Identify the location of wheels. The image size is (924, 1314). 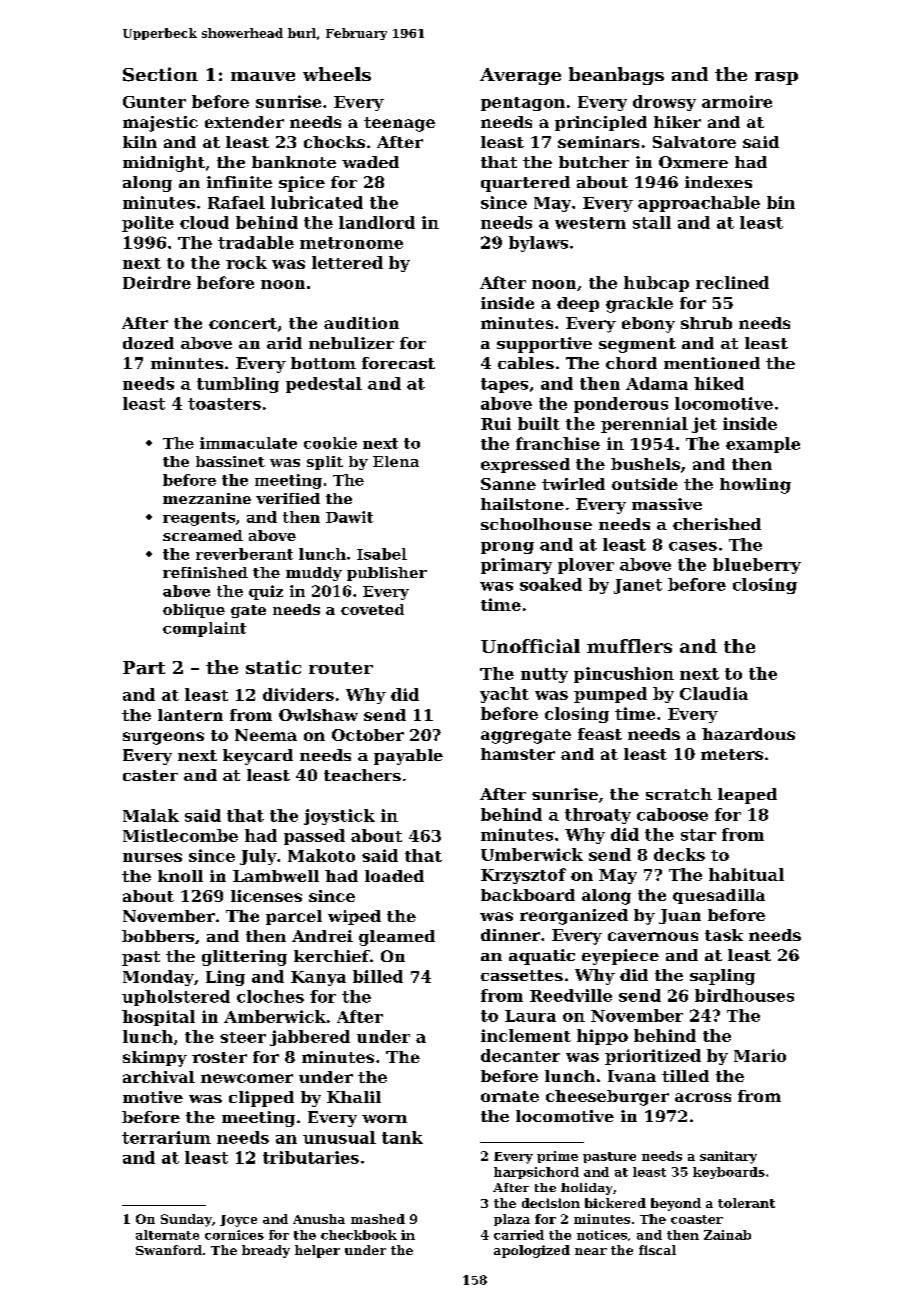
(337, 74).
